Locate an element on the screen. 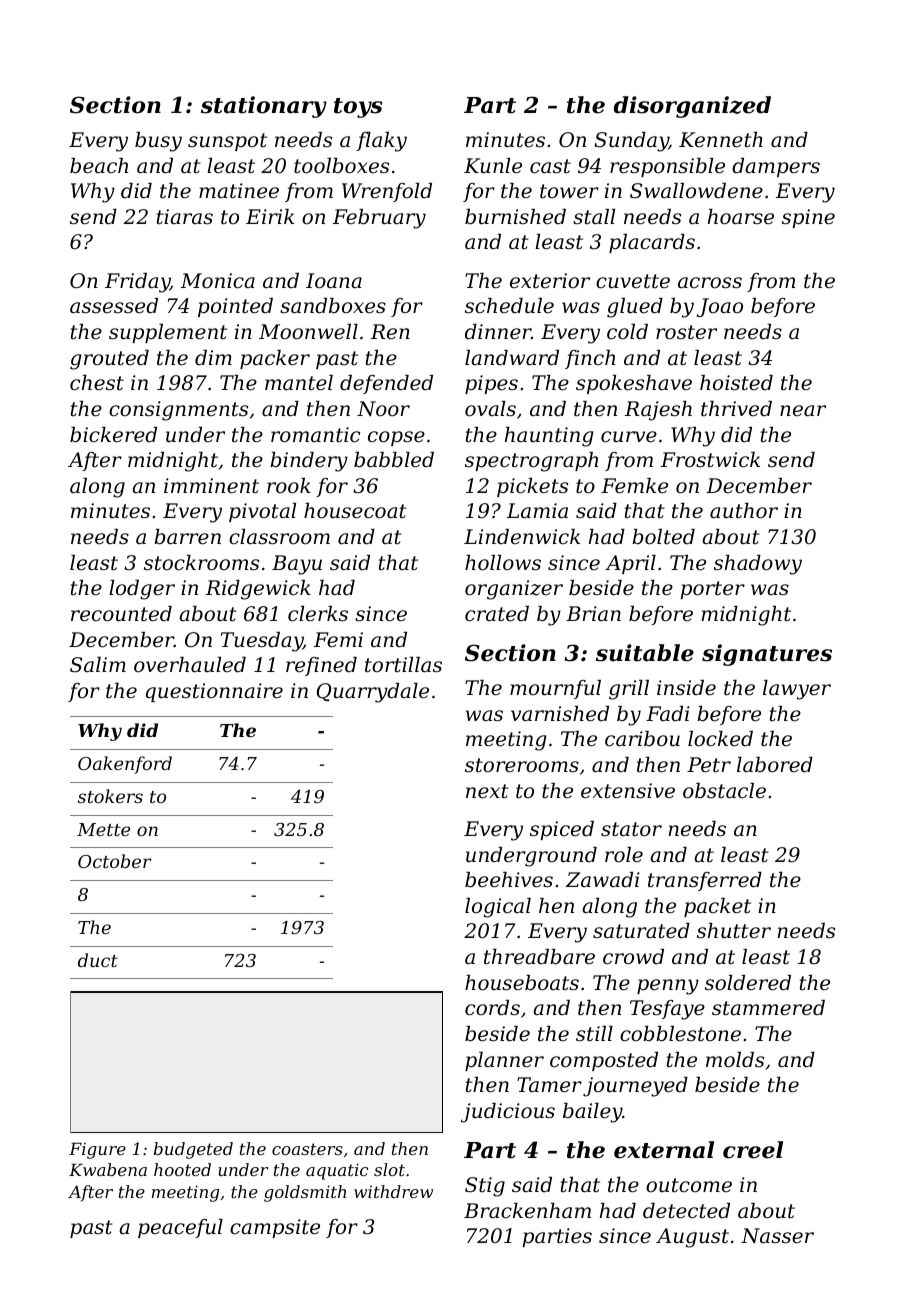  Friday is located at coordinates (137, 283).
